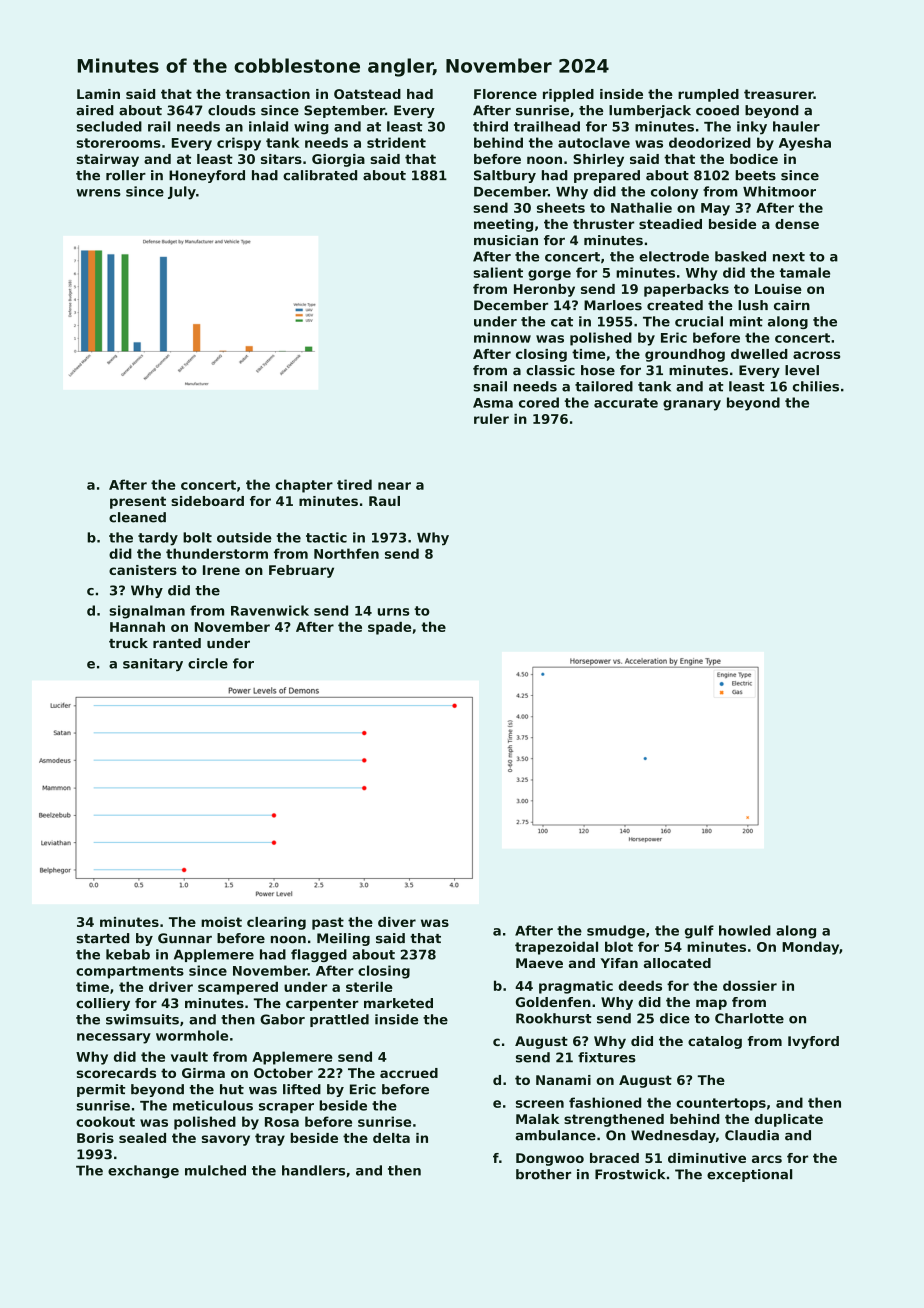 Image resolution: width=924 pixels, height=1308 pixels. What do you see at coordinates (397, 922) in the screenshot?
I see `diver` at bounding box center [397, 922].
